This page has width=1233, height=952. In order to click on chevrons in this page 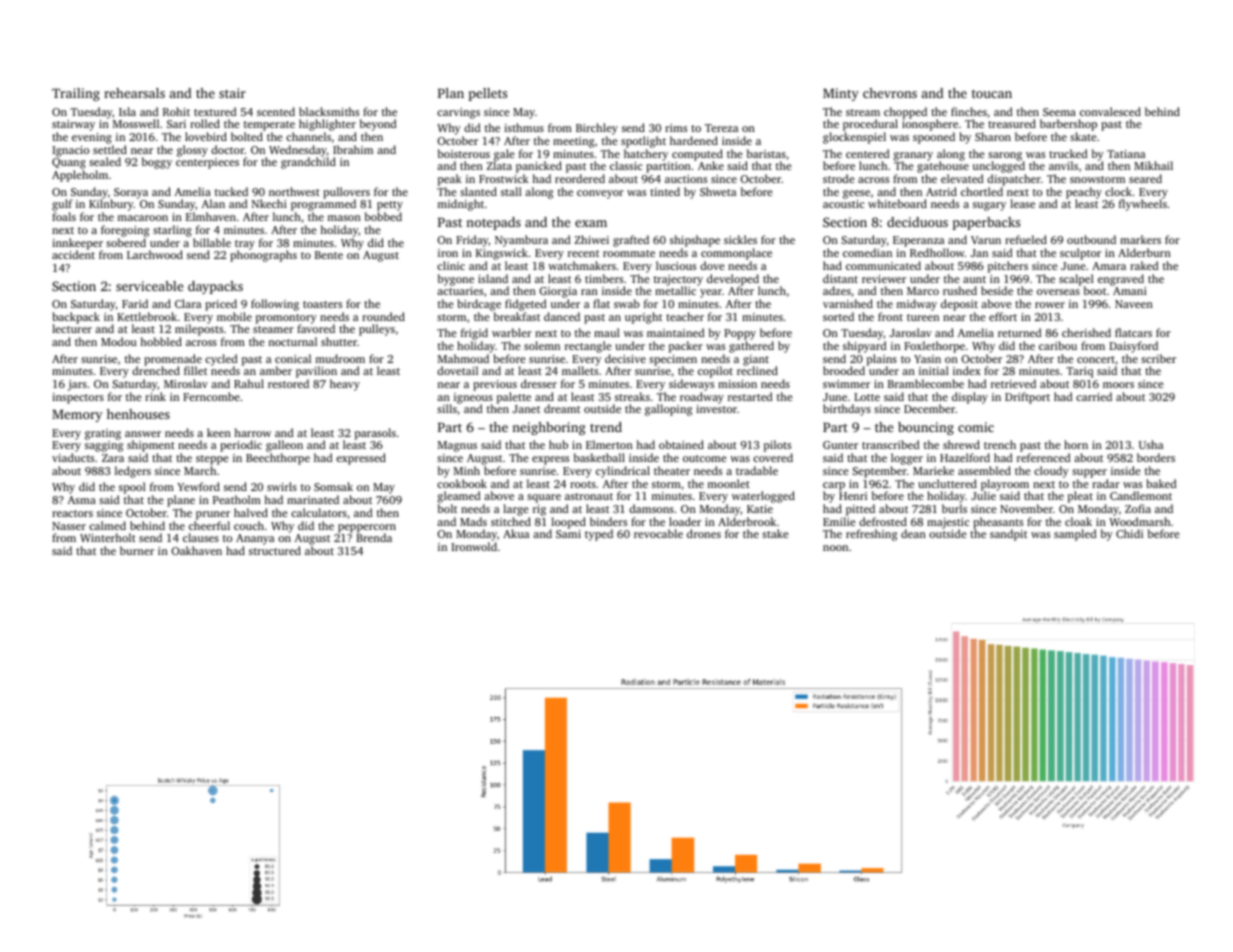, I will do `click(890, 93)`.
